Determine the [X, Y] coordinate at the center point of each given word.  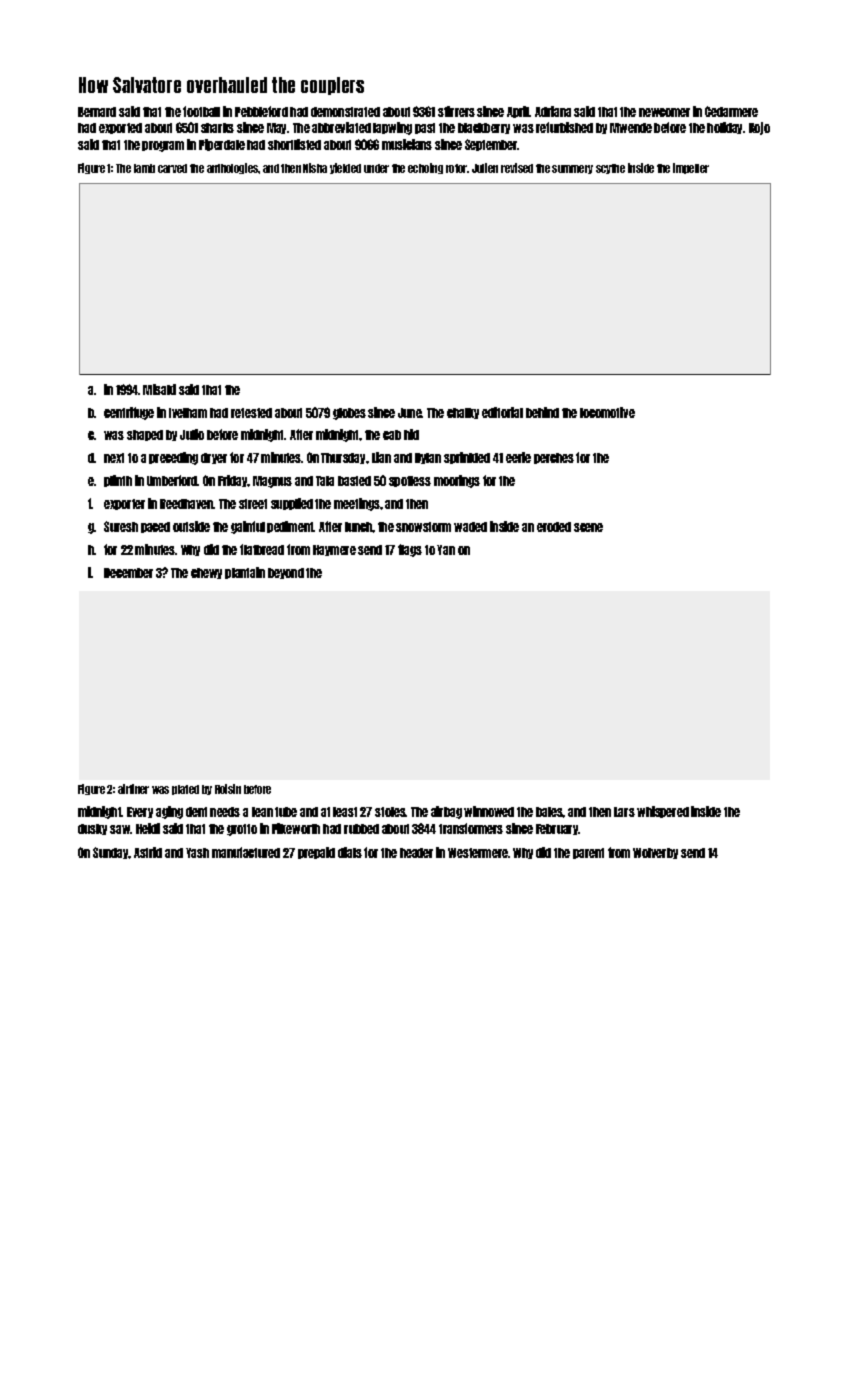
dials [350, 852]
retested [251, 413]
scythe [610, 169]
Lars [624, 812]
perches [554, 458]
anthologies [232, 168]
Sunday [111, 853]
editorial [502, 412]
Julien [485, 168]
